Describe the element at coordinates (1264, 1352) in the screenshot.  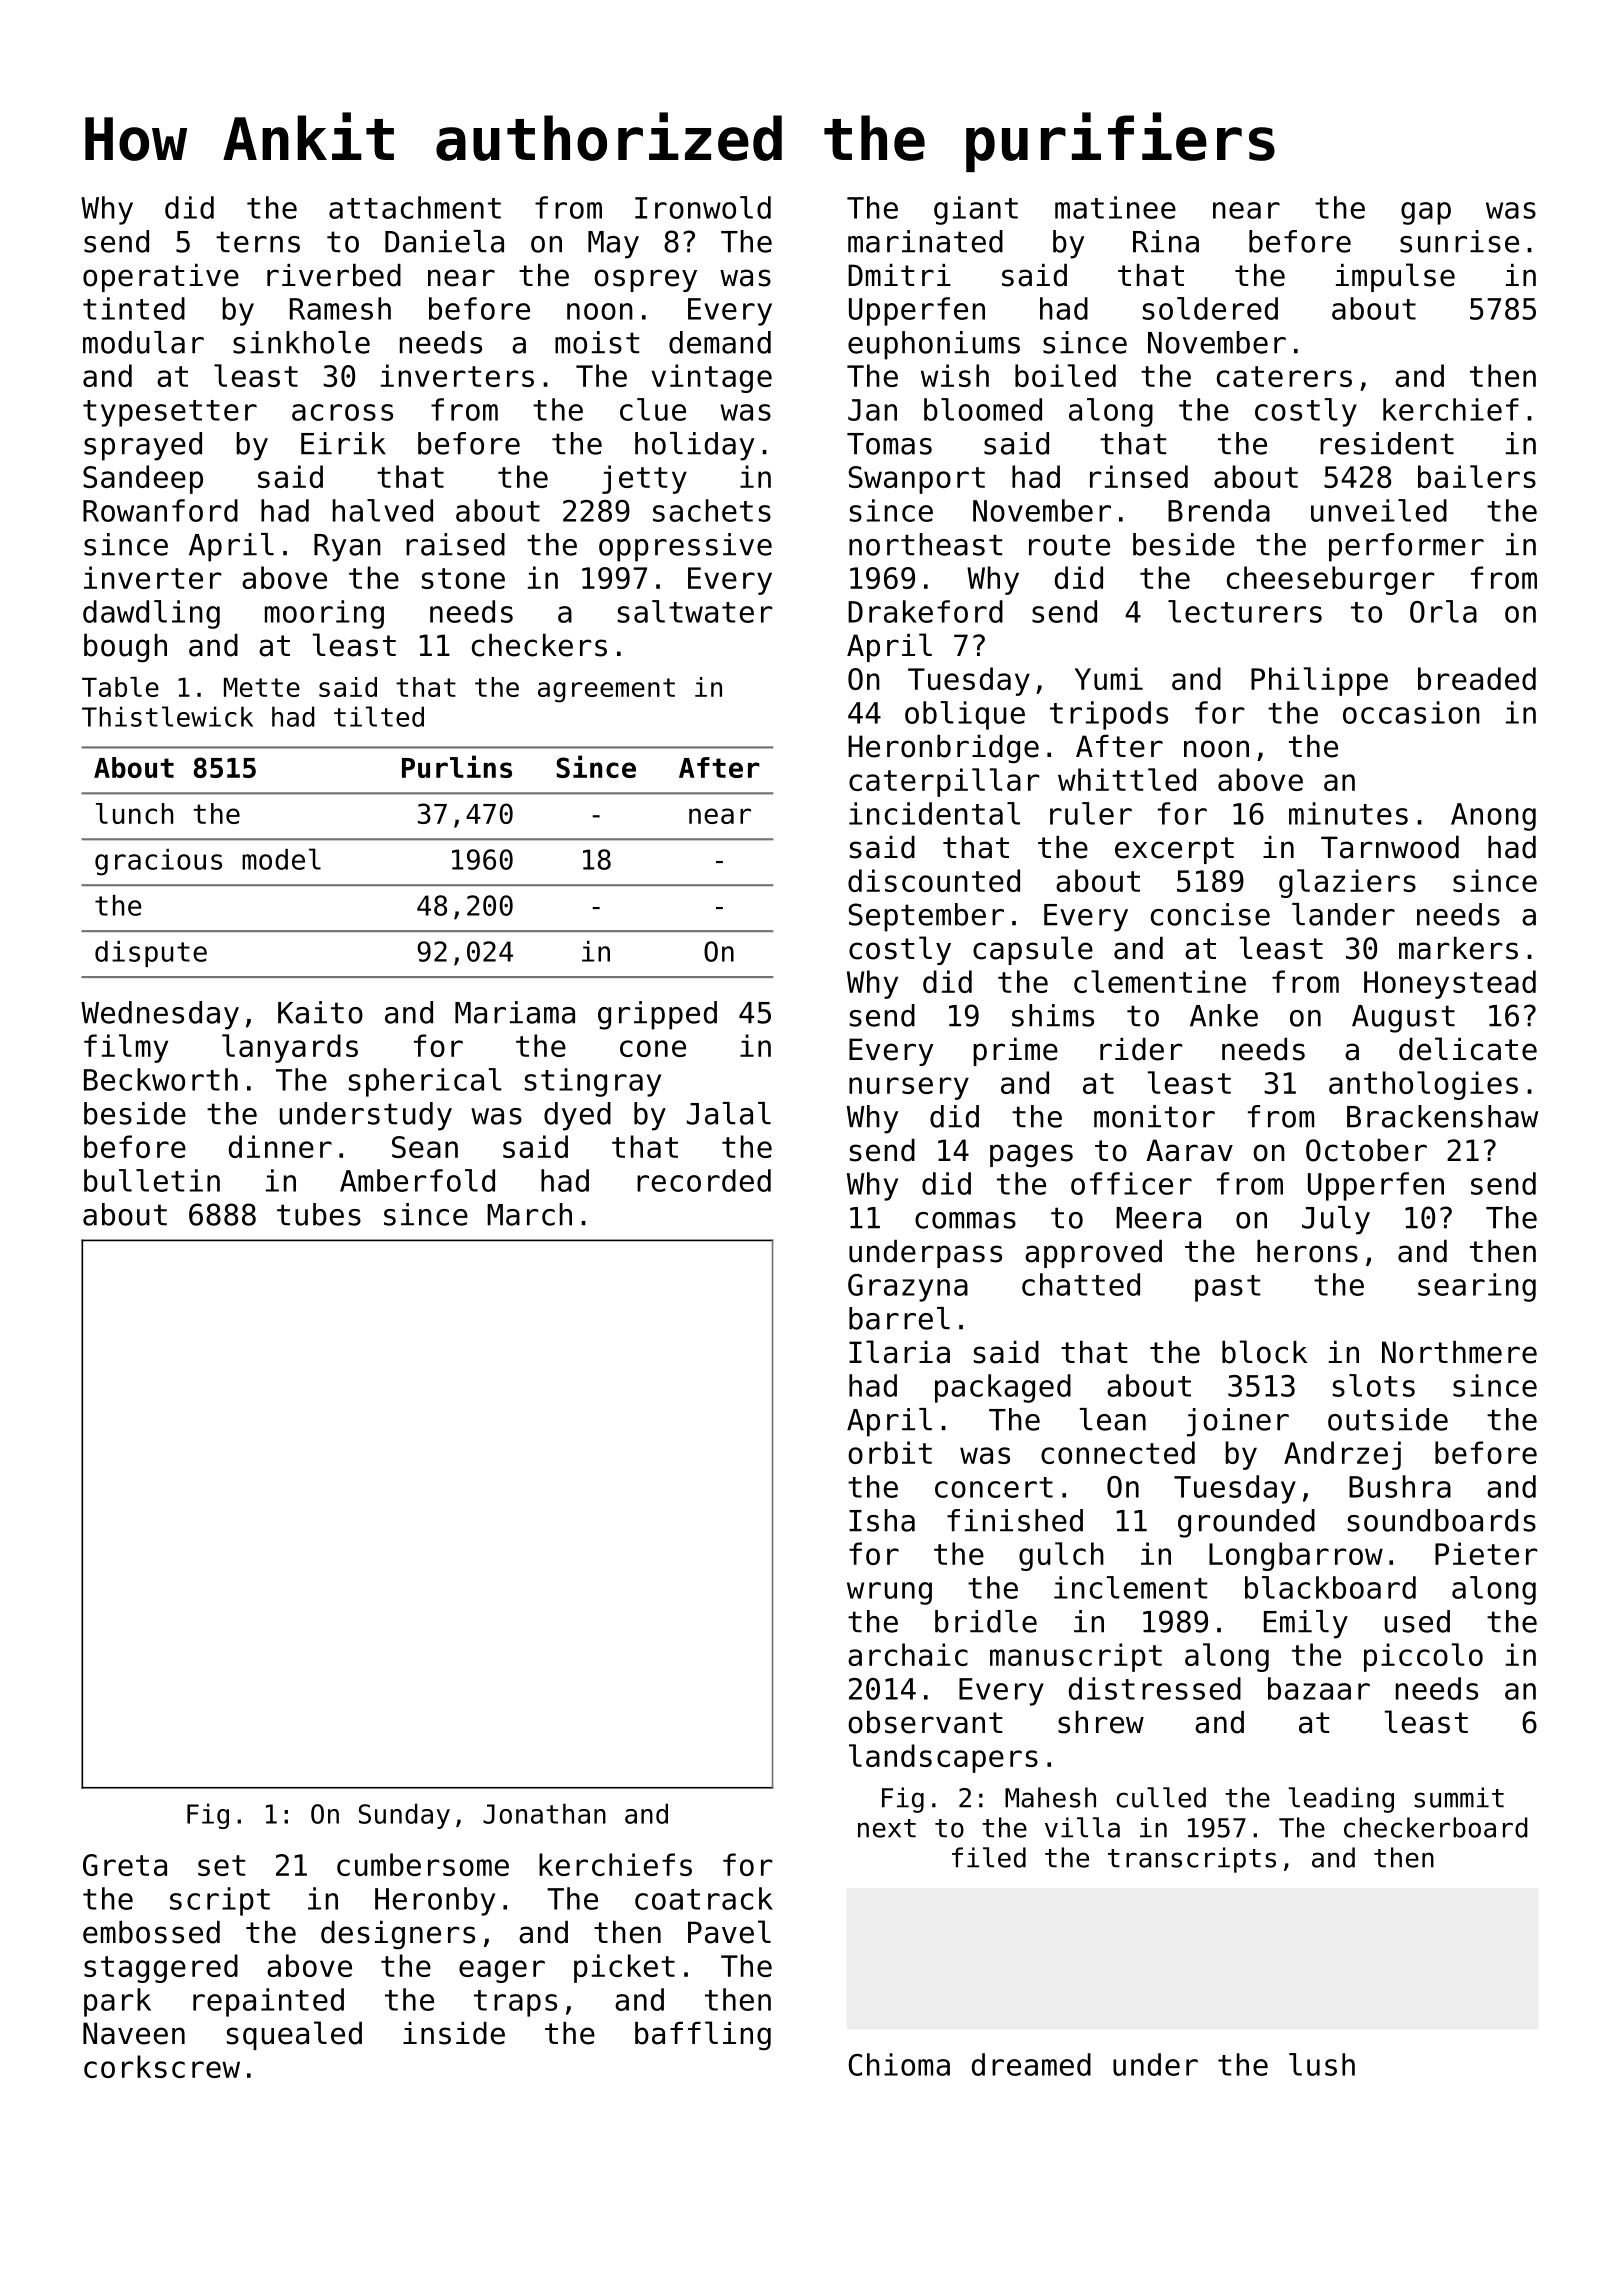
I see `block` at that location.
